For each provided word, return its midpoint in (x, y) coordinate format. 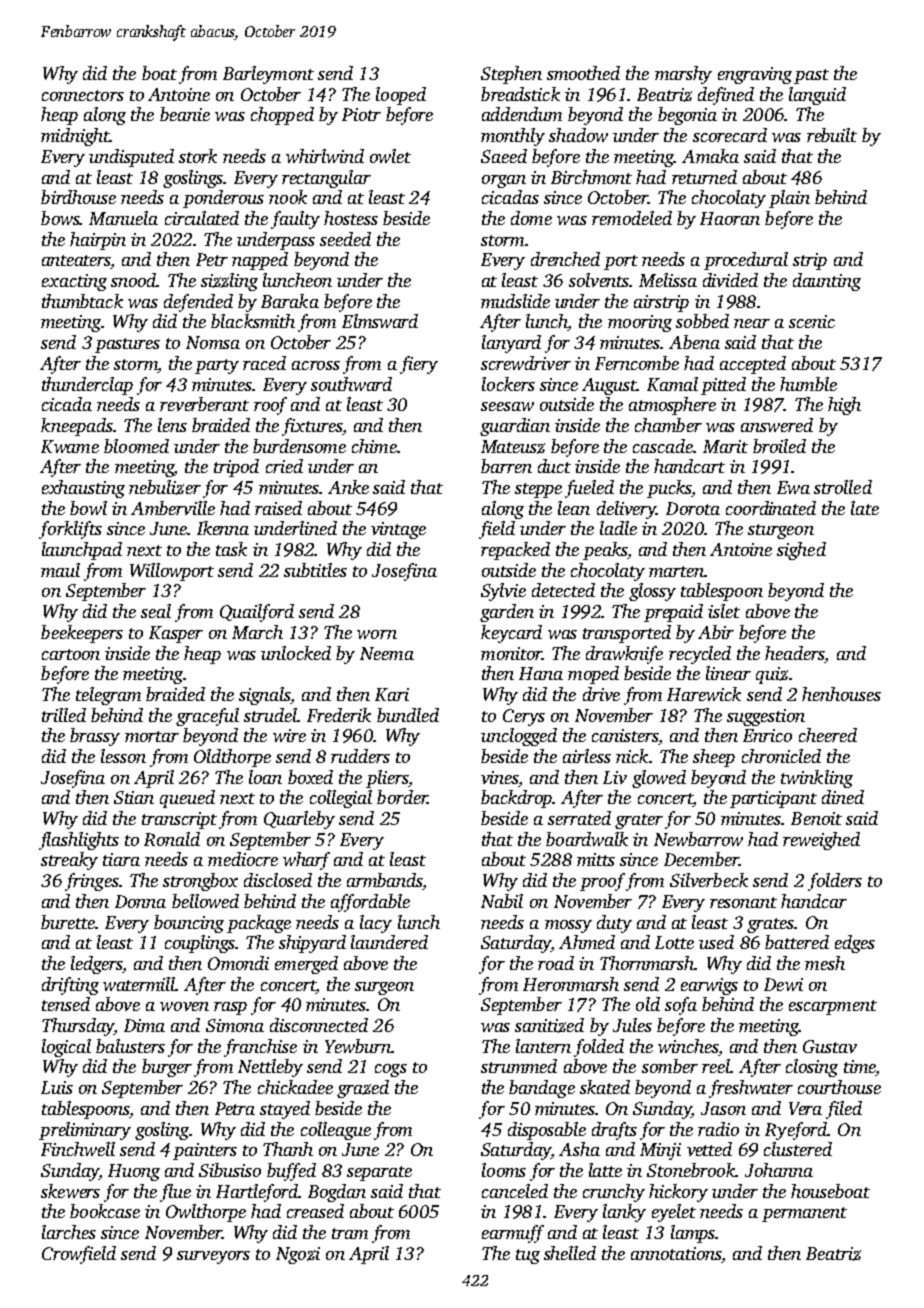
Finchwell (78, 1149)
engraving (755, 75)
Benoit (816, 818)
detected (563, 590)
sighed (801, 551)
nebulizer (165, 487)
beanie (185, 114)
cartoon (71, 654)
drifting (70, 986)
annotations (676, 1253)
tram (350, 1233)
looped (401, 96)
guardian (515, 427)
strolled (843, 487)
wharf (306, 861)
